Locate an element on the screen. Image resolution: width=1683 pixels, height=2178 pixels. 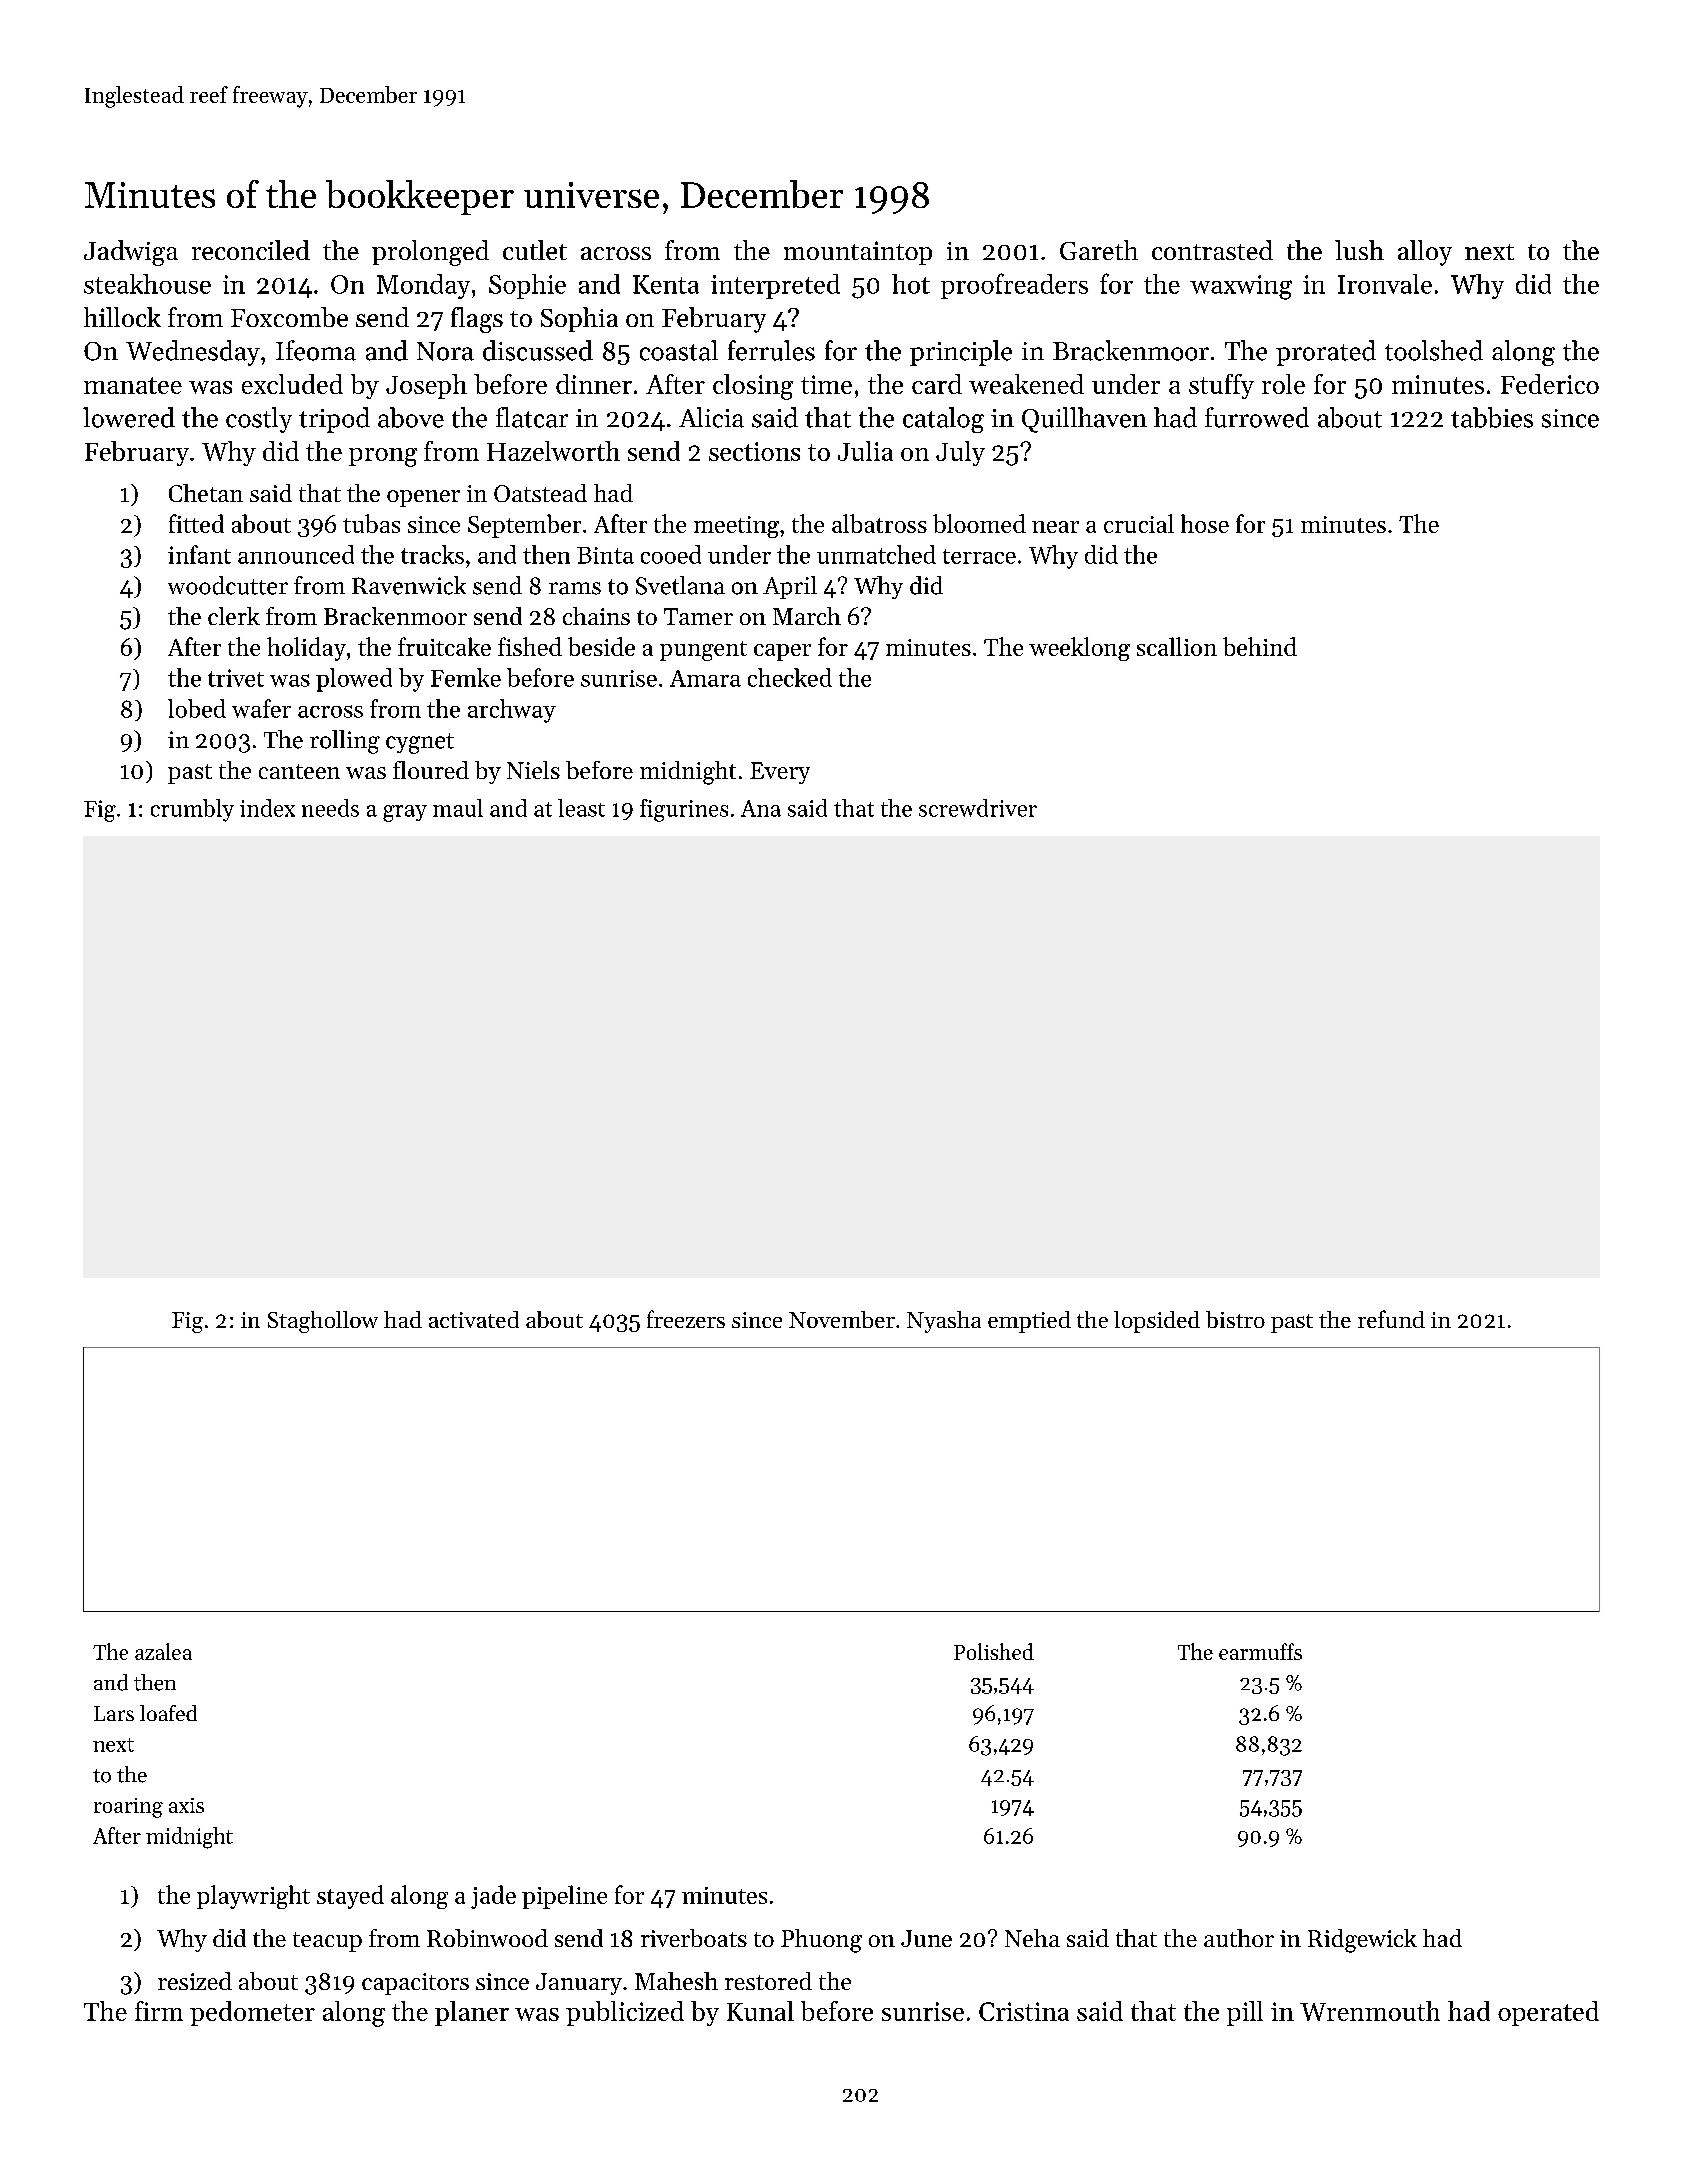
planer is located at coordinates (472, 2013).
